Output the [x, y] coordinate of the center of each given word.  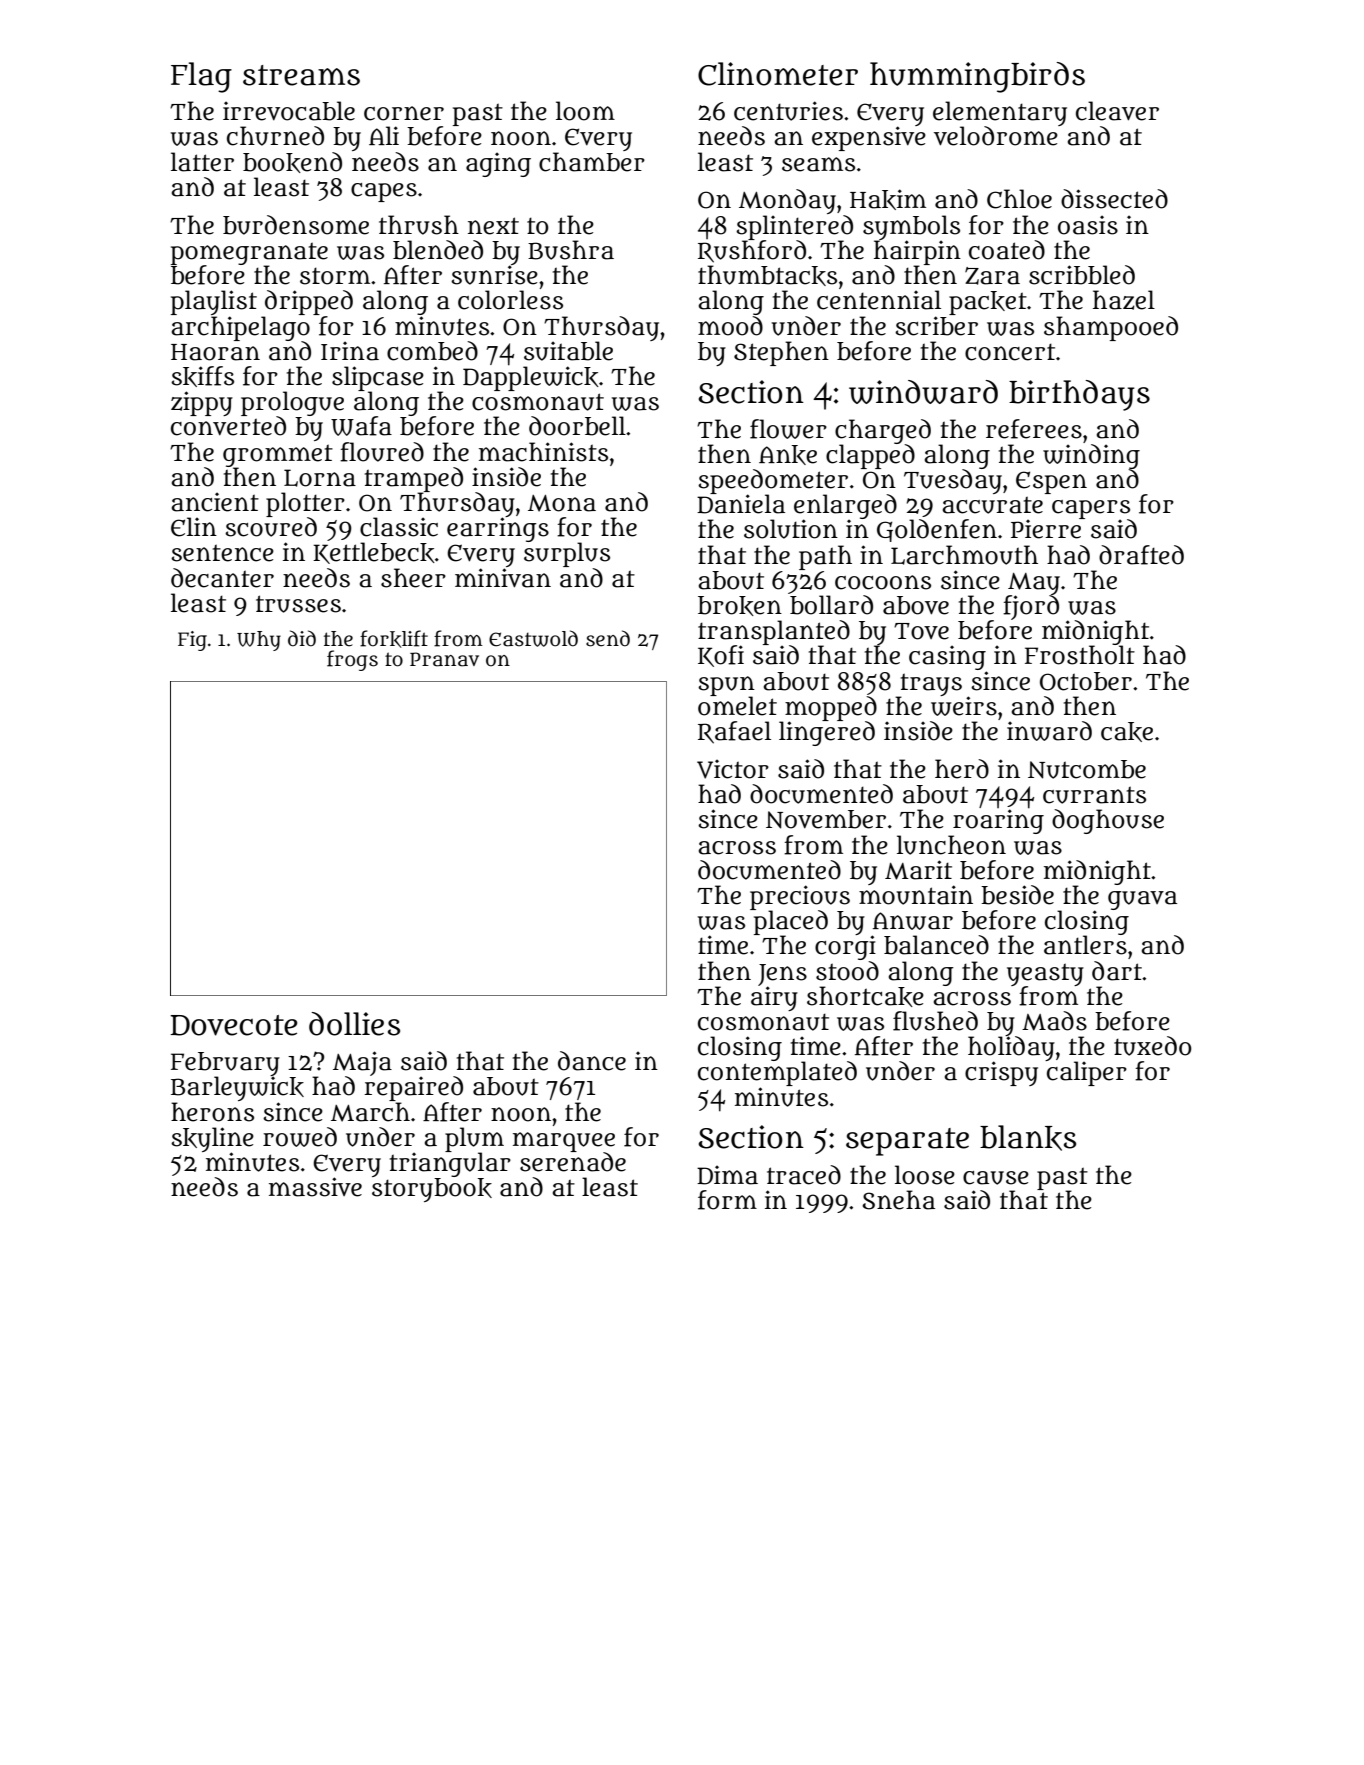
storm [335, 276]
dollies [354, 1024]
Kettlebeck [374, 553]
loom [585, 111]
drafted [1141, 555]
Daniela [741, 504]
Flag [201, 77]
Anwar [913, 921]
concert [1010, 352]
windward [923, 392]
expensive [869, 139]
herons [212, 1112]
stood [847, 971]
